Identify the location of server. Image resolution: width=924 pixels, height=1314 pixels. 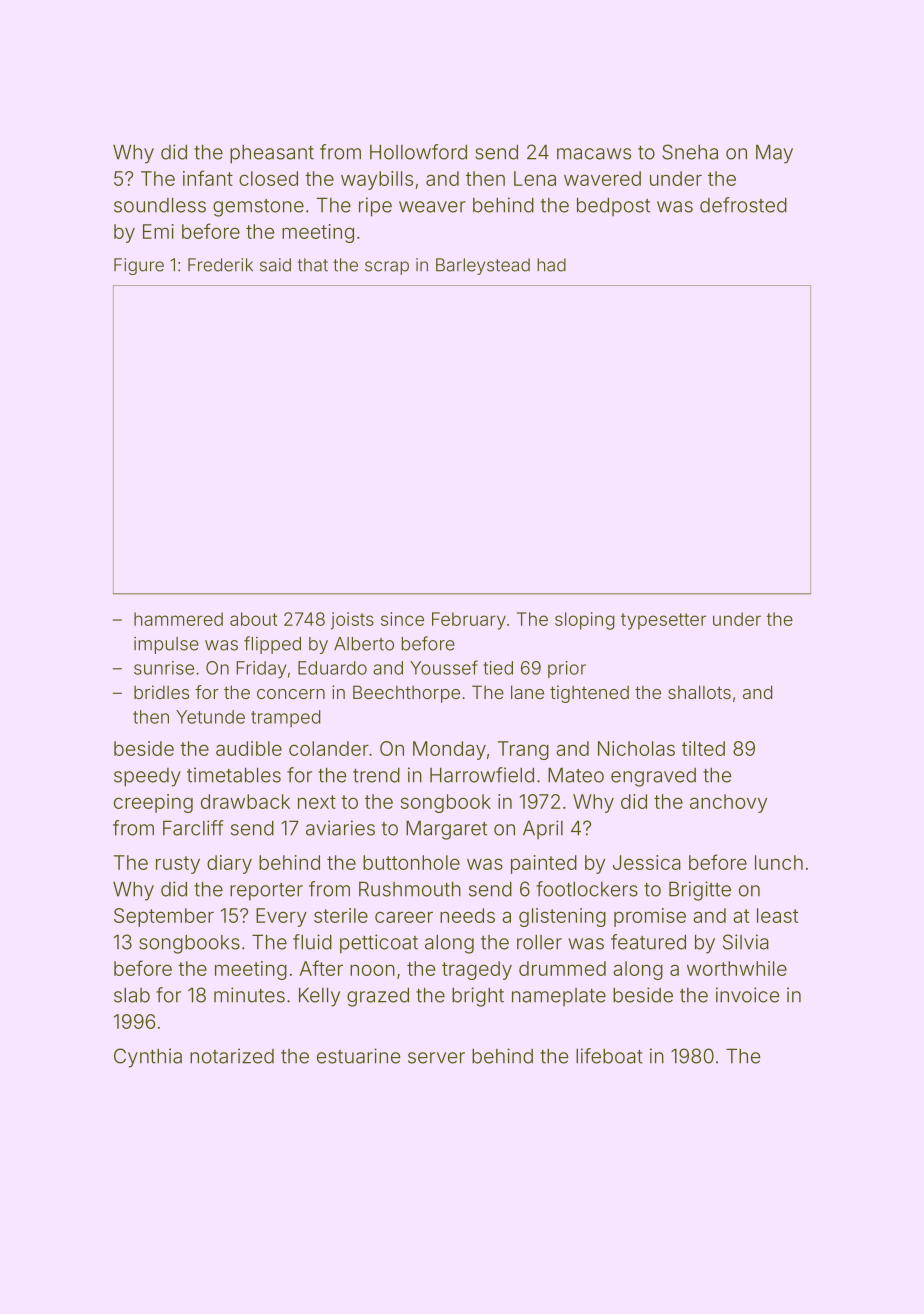
(436, 1058).
